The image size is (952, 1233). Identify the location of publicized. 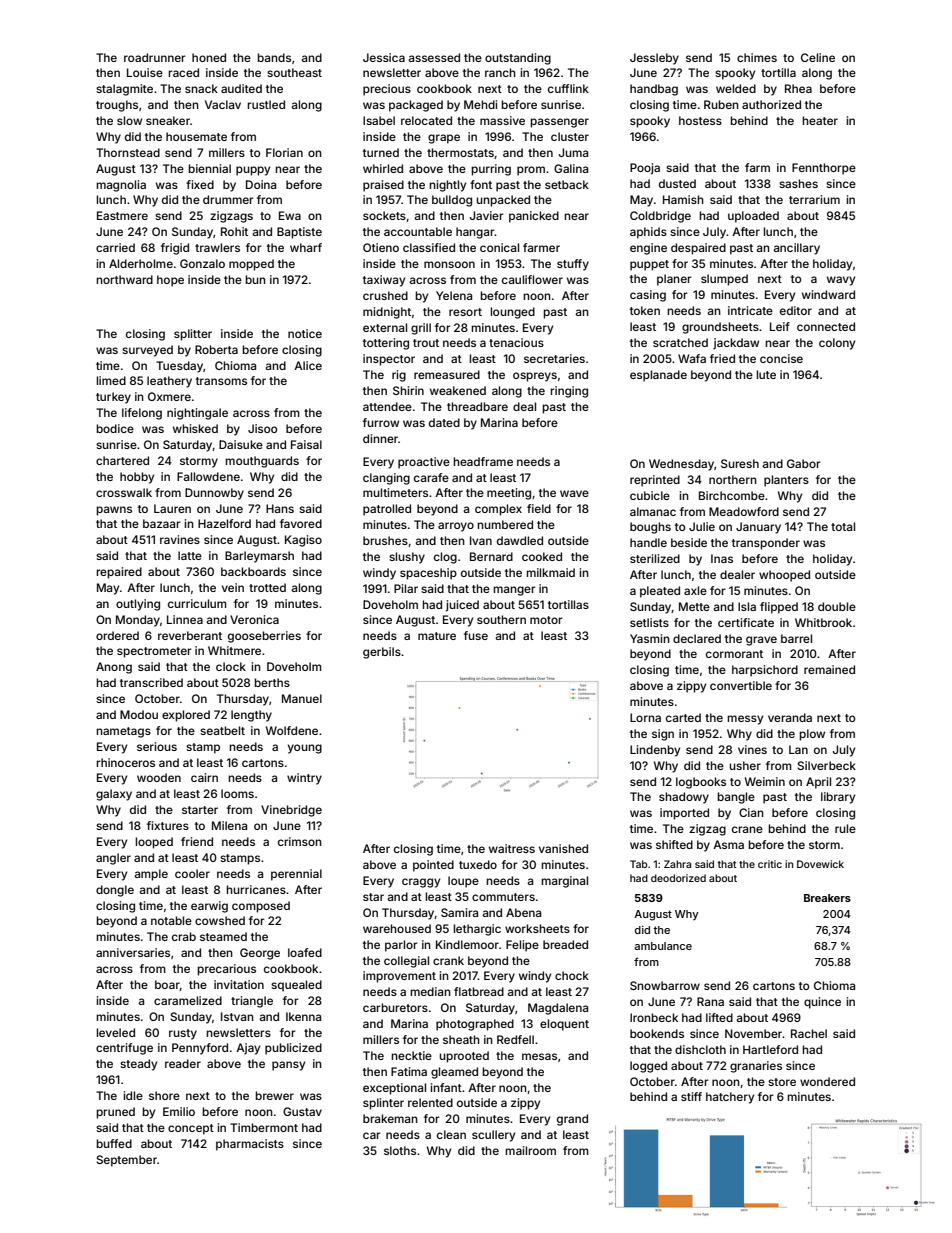
(293, 1049).
